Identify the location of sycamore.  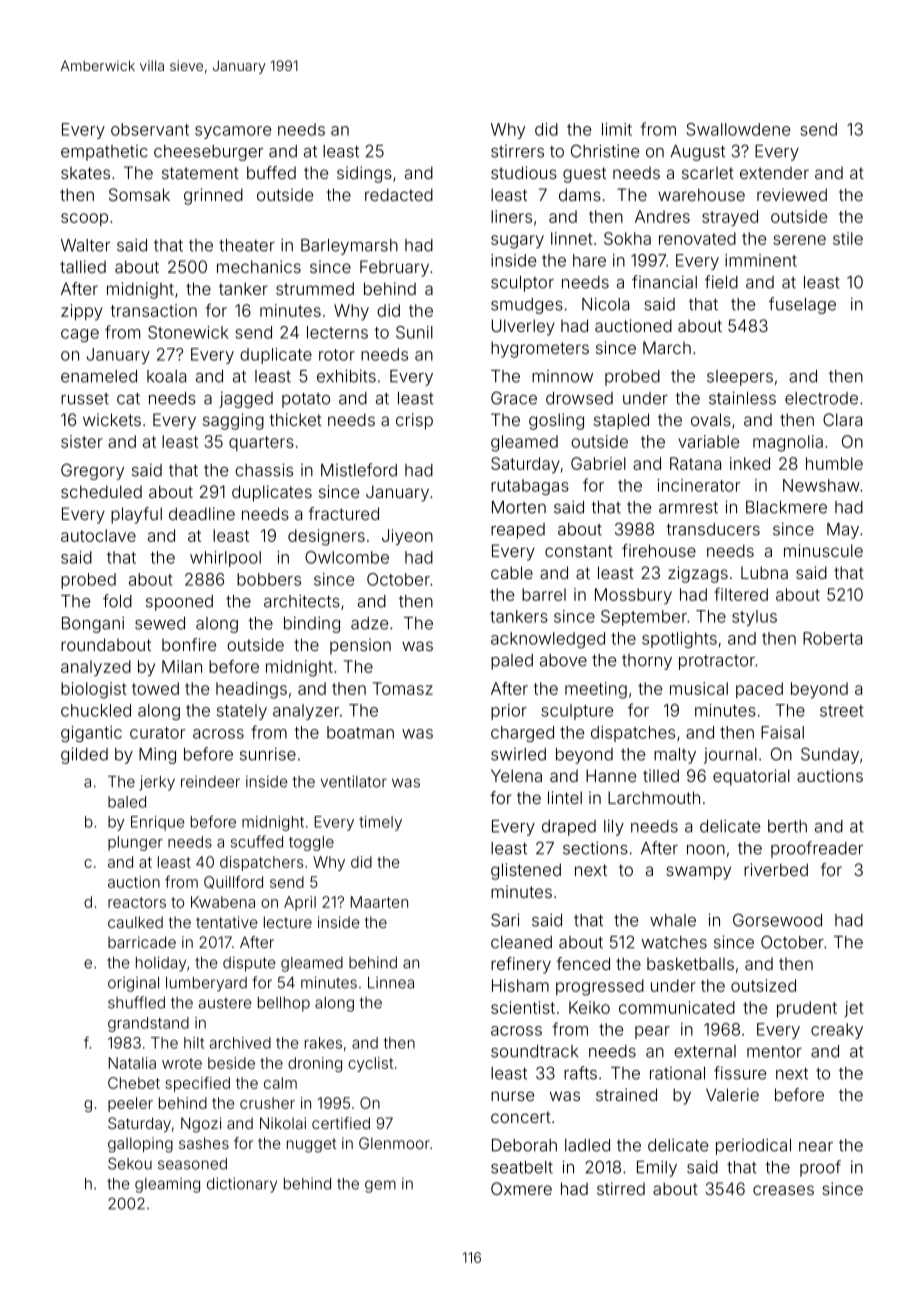
(233, 132).
